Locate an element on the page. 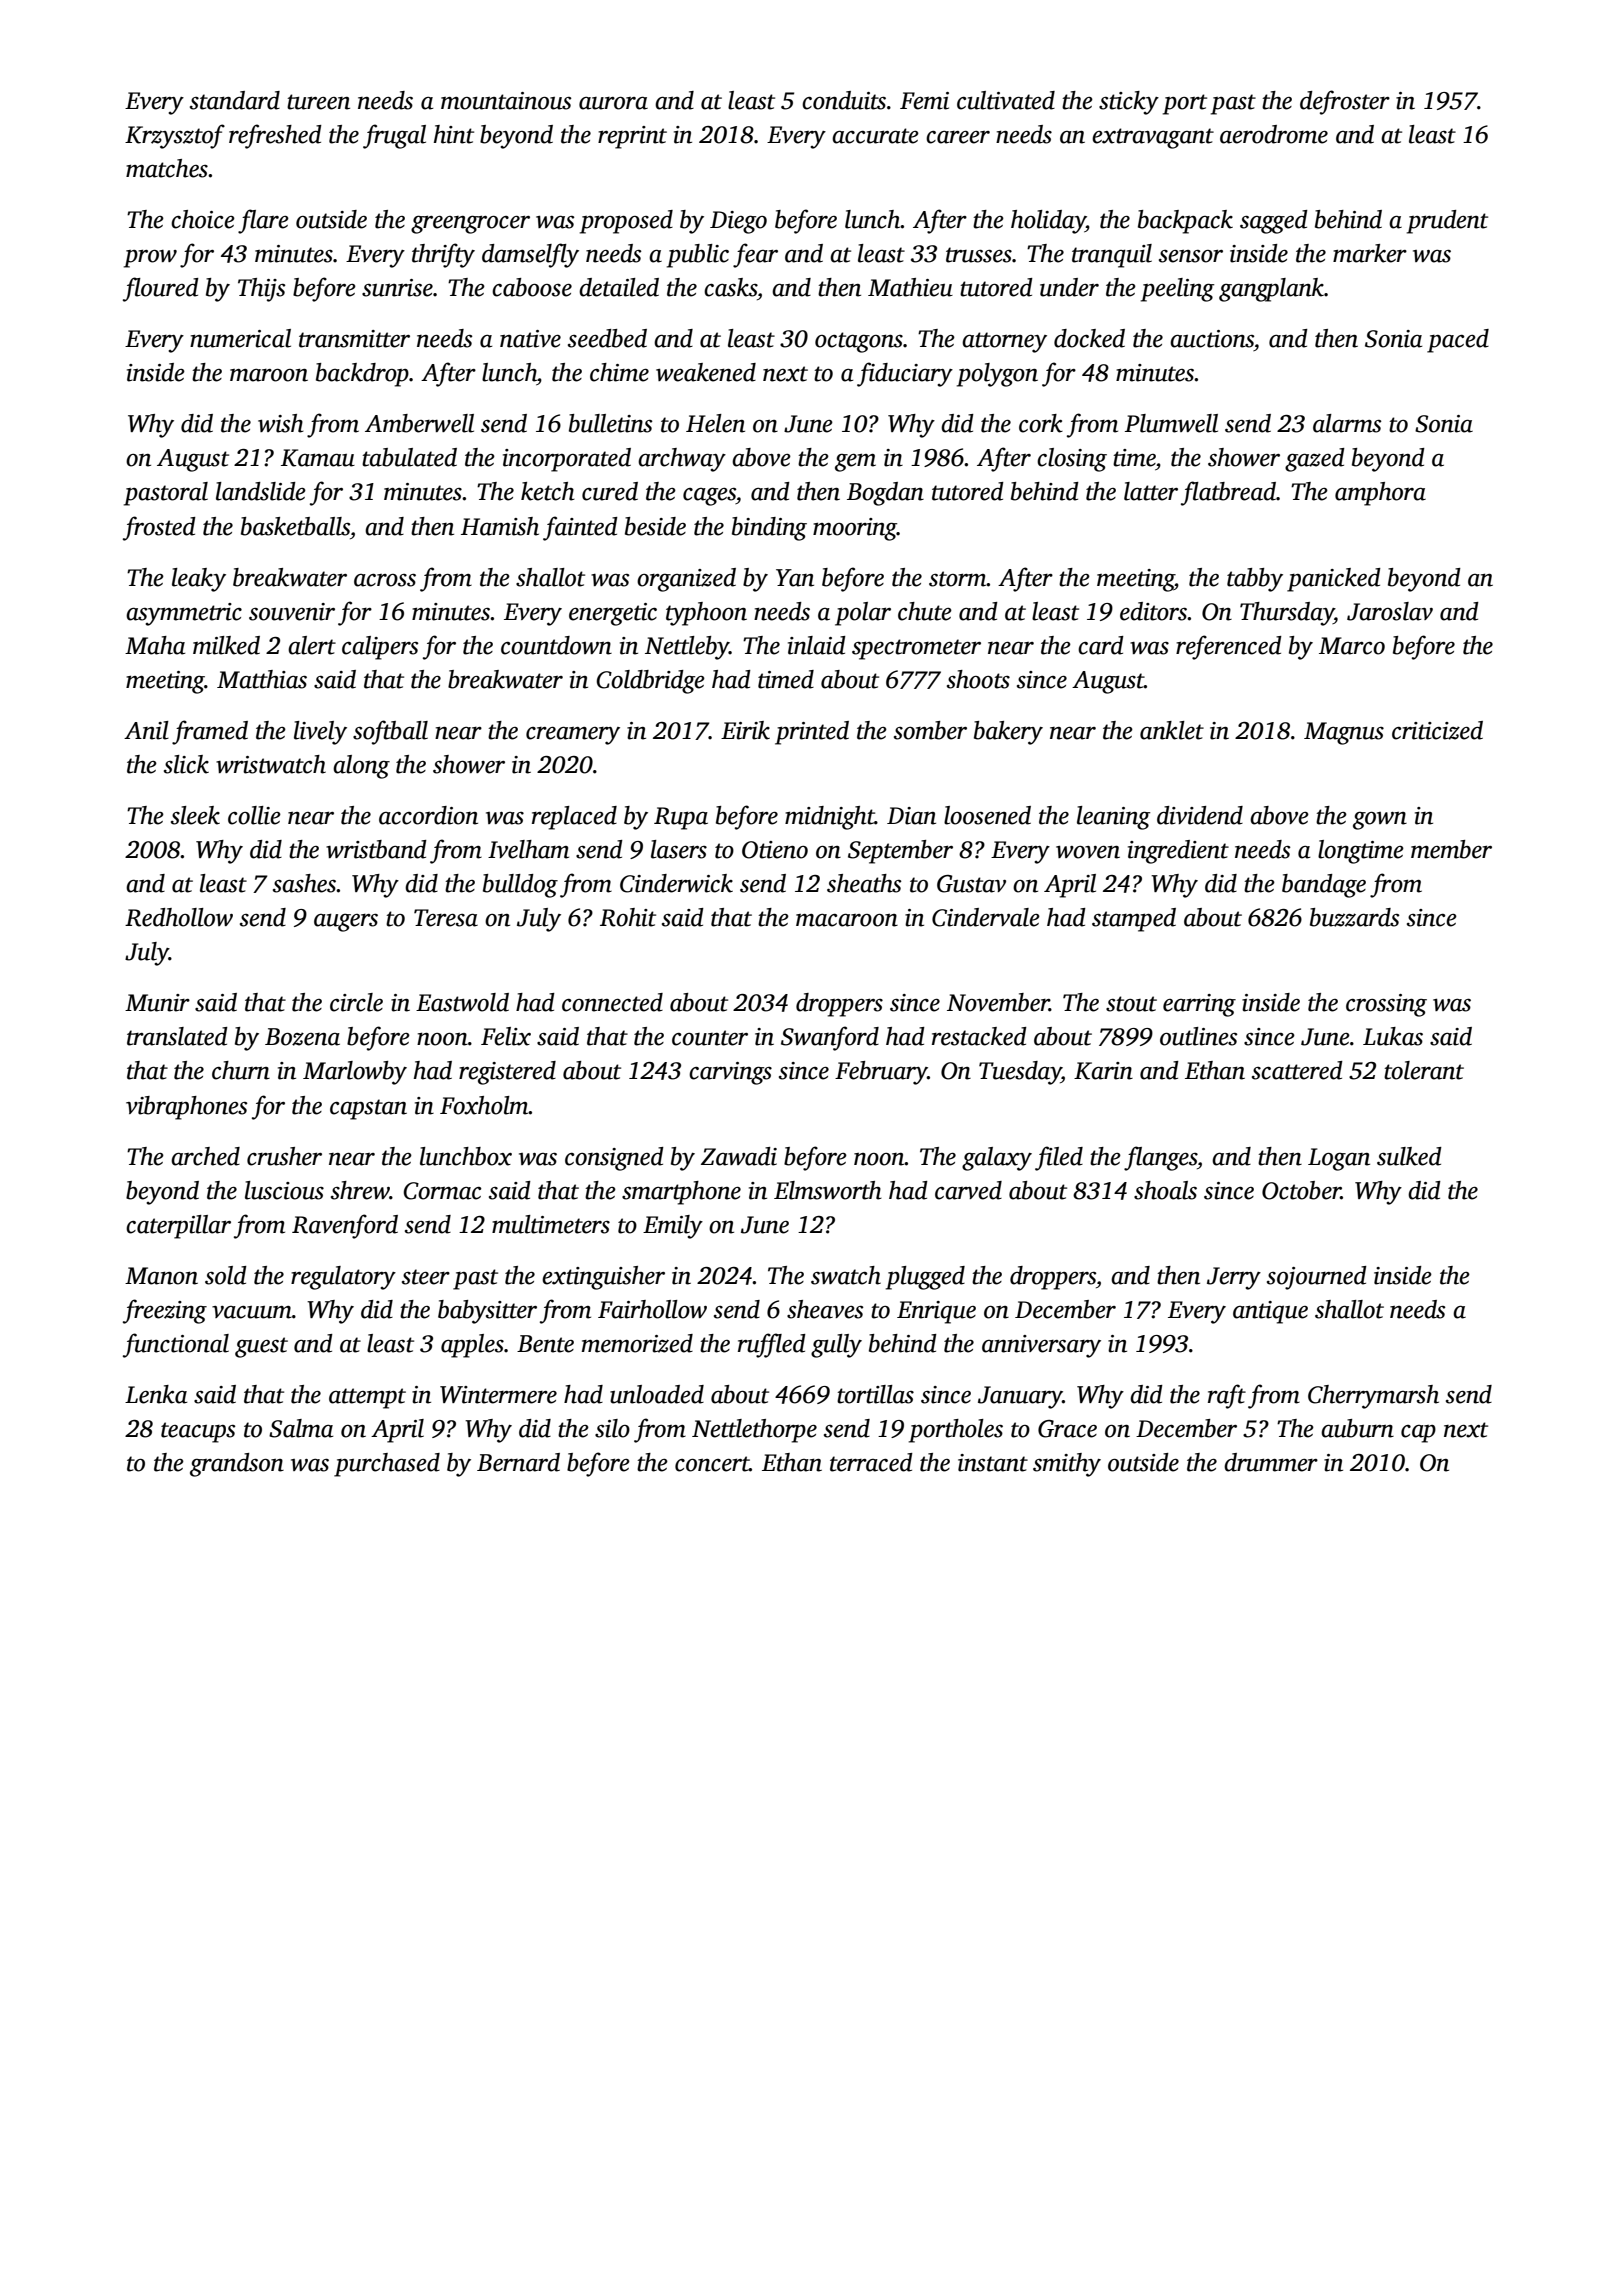 The width and height of the page is (1620, 2292). purchased is located at coordinates (387, 1465).
